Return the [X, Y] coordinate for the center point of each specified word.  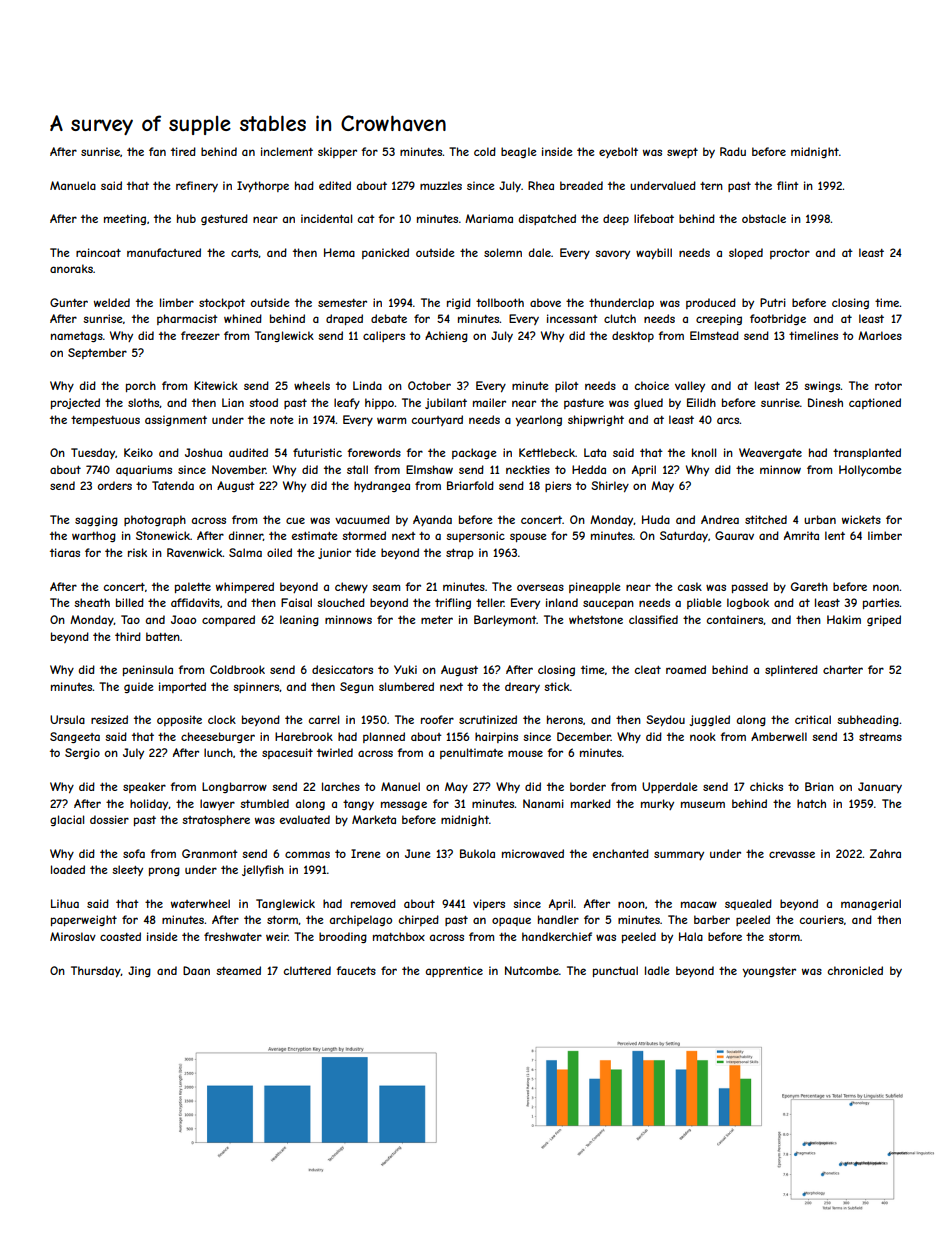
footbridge [778, 319]
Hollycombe [870, 470]
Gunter [69, 302]
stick [557, 686]
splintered [791, 670]
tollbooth [500, 302]
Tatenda [173, 485]
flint [788, 185]
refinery [197, 186]
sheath [92, 602]
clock [222, 719]
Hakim [844, 619]
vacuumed [362, 519]
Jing [139, 971]
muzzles [441, 185]
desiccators [342, 669]
